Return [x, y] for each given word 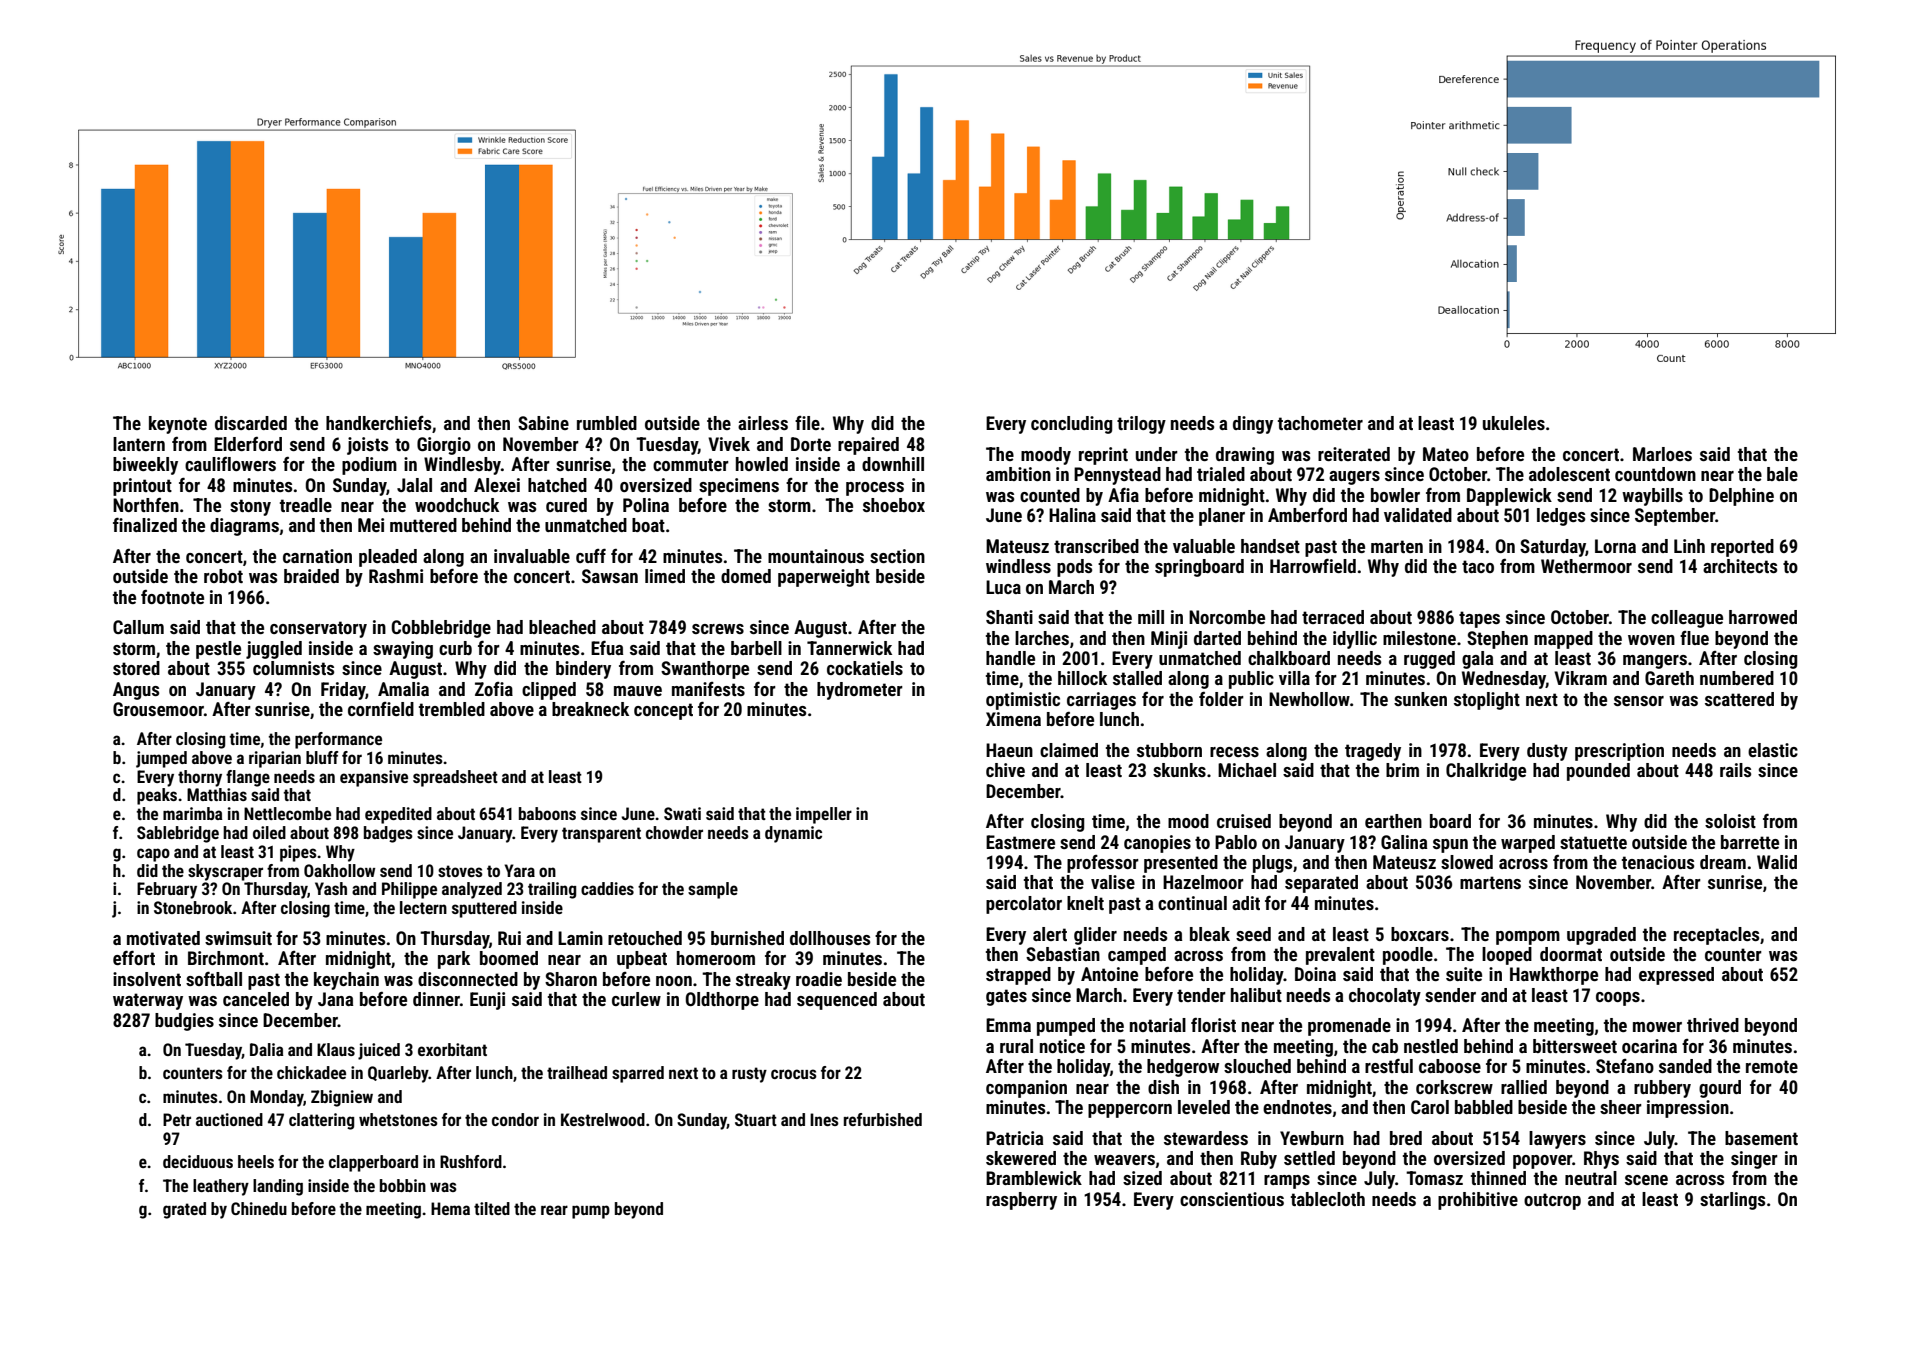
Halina [1072, 515]
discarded [251, 423]
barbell [756, 648]
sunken [1420, 699]
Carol [1430, 1107]
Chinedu [259, 1208]
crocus [794, 1074]
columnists [293, 668]
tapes [1479, 619]
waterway [148, 1001]
